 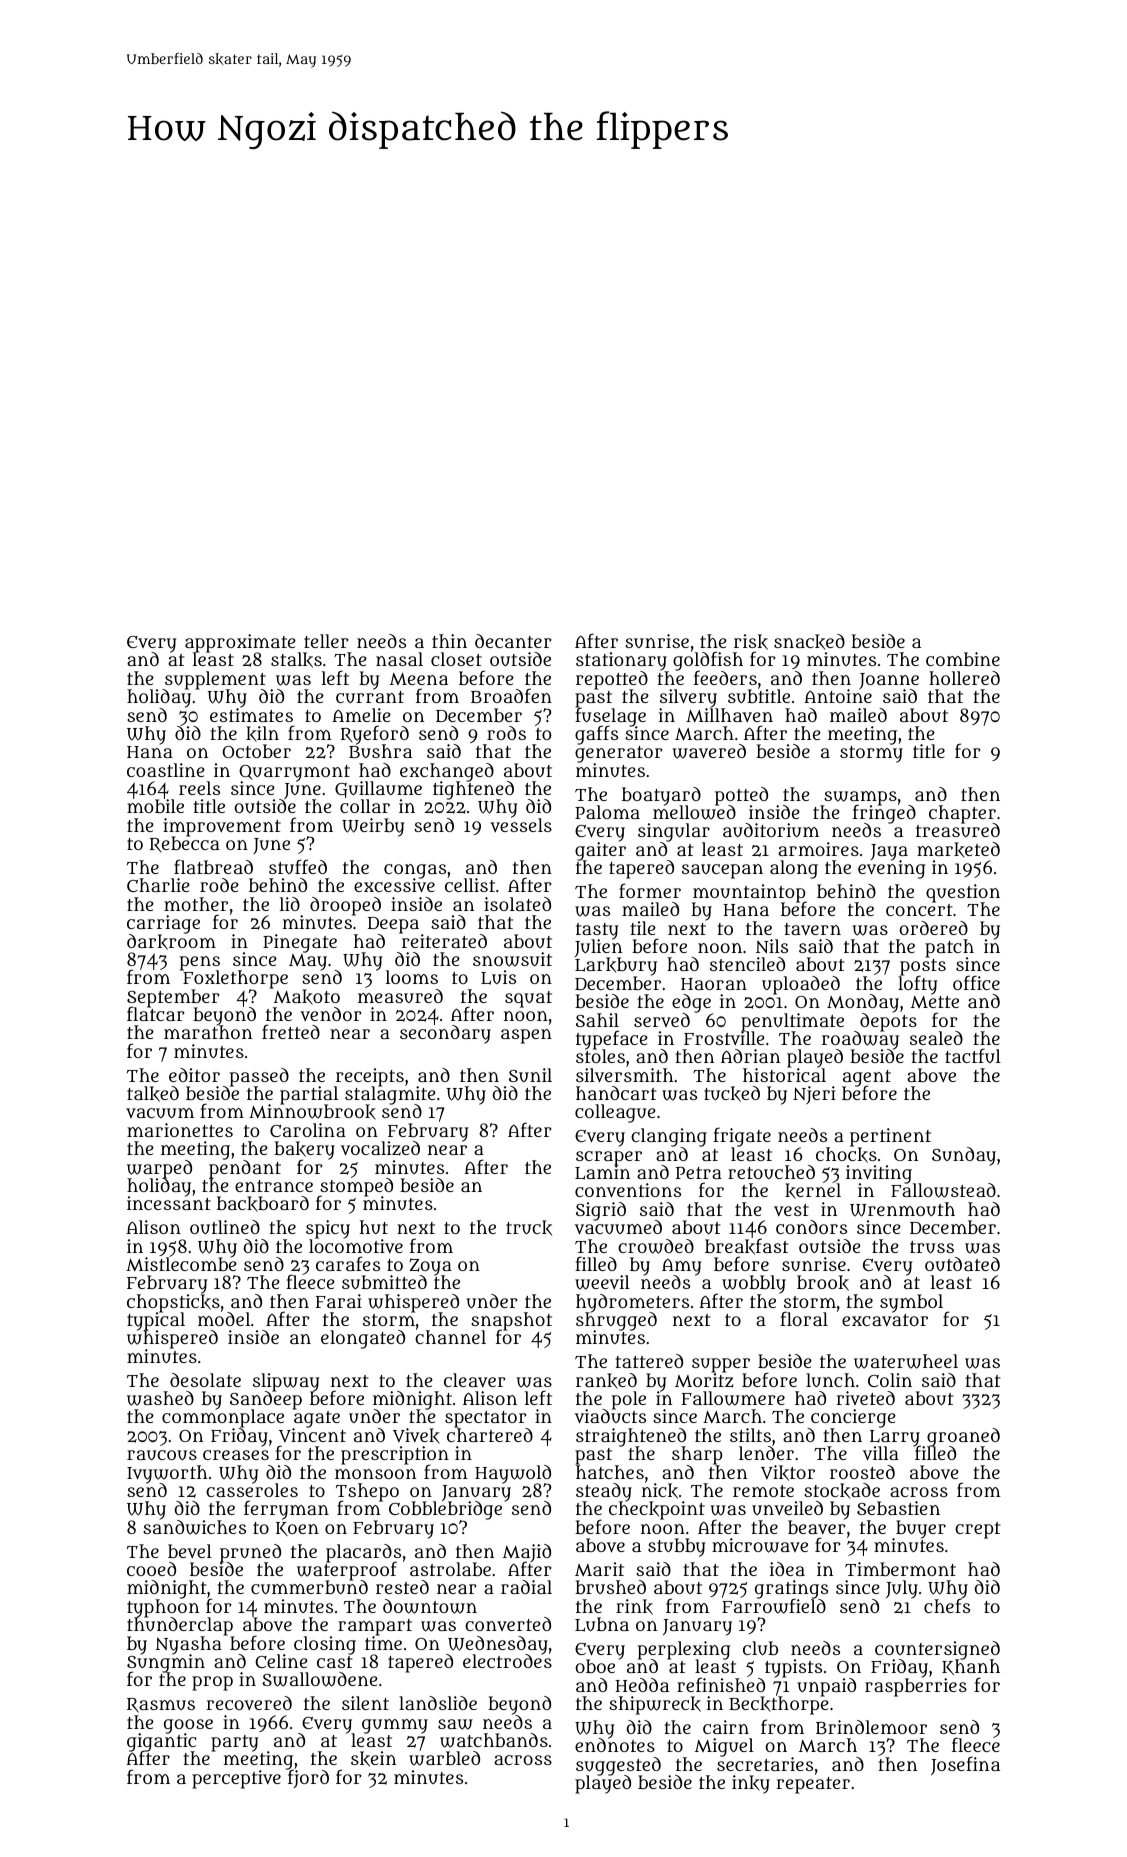 What do you see at coordinates (674, 832) in the screenshot?
I see `singular` at bounding box center [674, 832].
